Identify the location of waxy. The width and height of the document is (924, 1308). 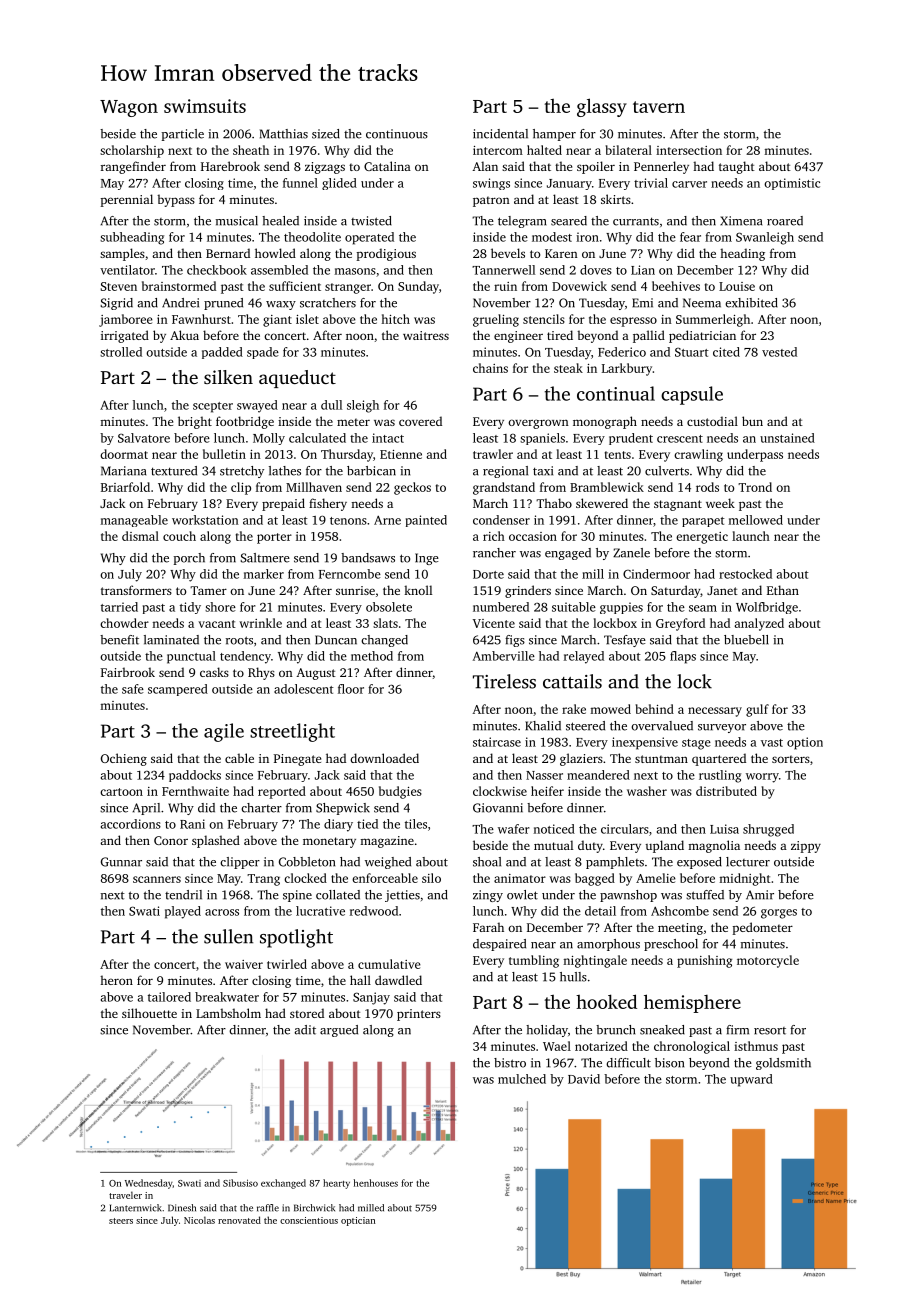
(281, 305).
